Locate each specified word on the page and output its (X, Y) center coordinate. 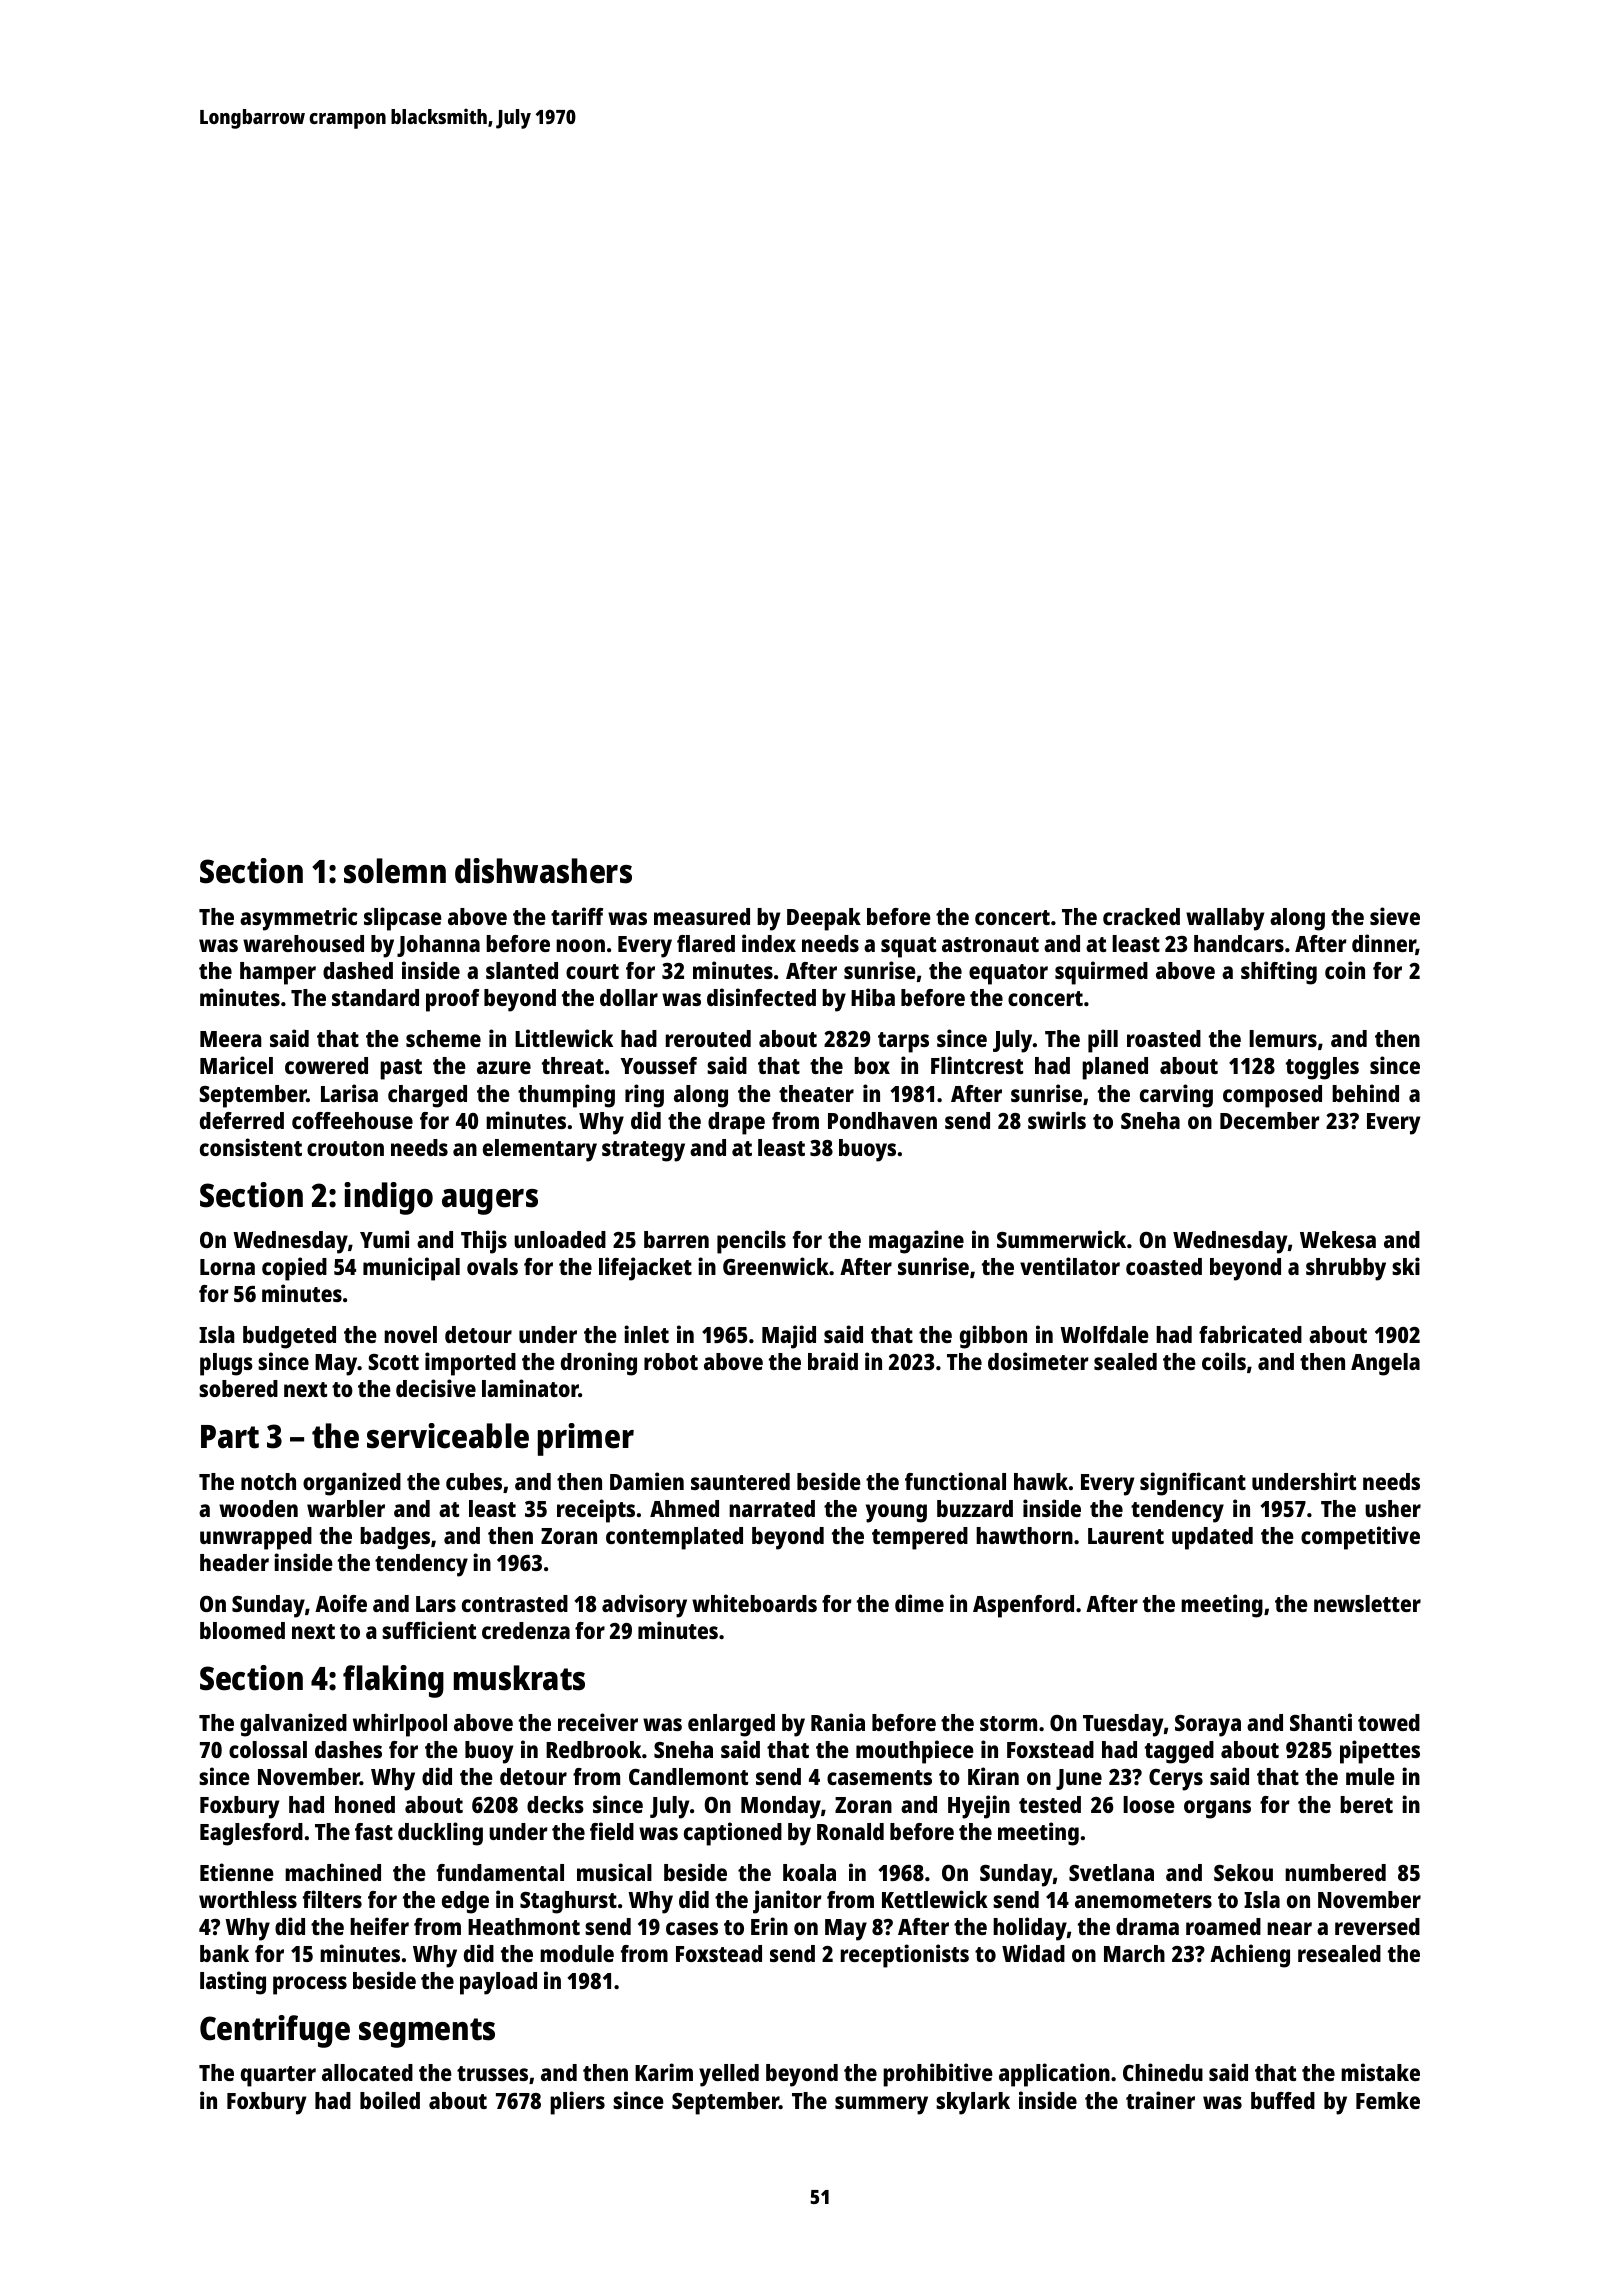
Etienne (237, 1872)
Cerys (1176, 1780)
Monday (781, 1807)
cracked (1141, 916)
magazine (916, 1242)
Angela (1385, 1364)
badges (395, 1538)
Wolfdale (1104, 1334)
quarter (278, 2076)
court (592, 971)
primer (586, 1439)
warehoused (303, 943)
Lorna (227, 1267)
